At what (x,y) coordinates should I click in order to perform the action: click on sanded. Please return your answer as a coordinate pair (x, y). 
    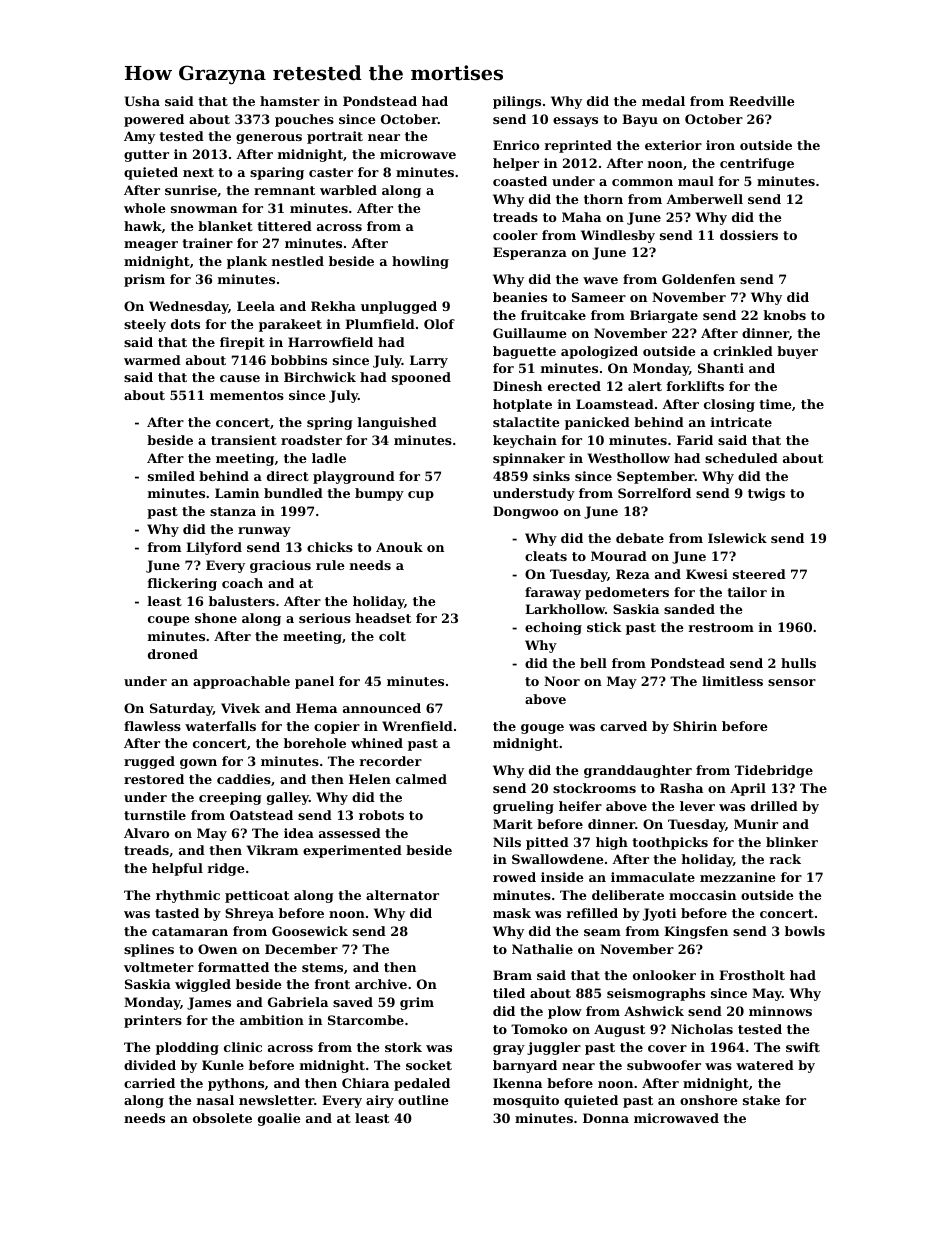
    Looking at the image, I should click on (689, 609).
